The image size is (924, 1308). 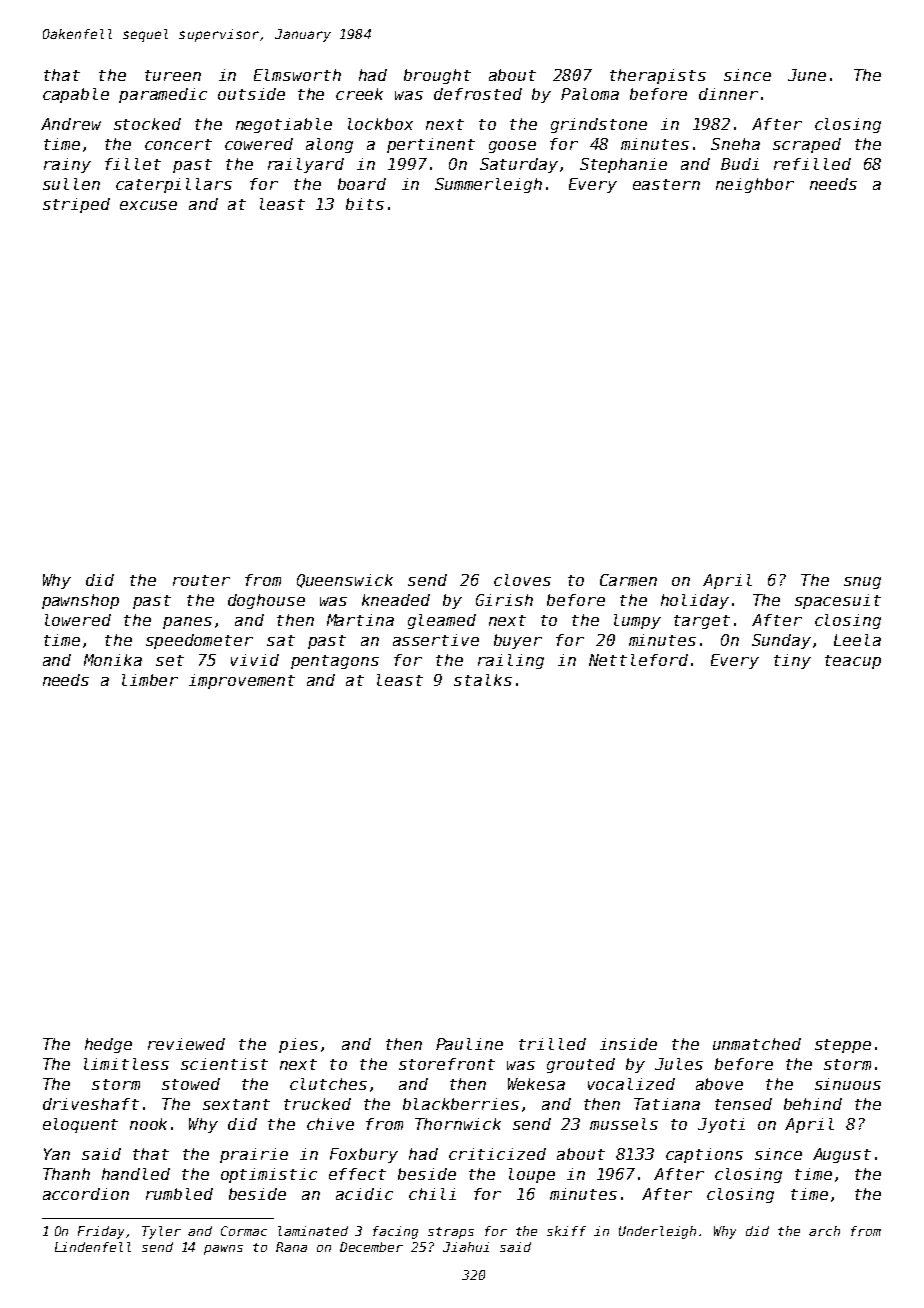 I want to click on snug, so click(x=862, y=583).
